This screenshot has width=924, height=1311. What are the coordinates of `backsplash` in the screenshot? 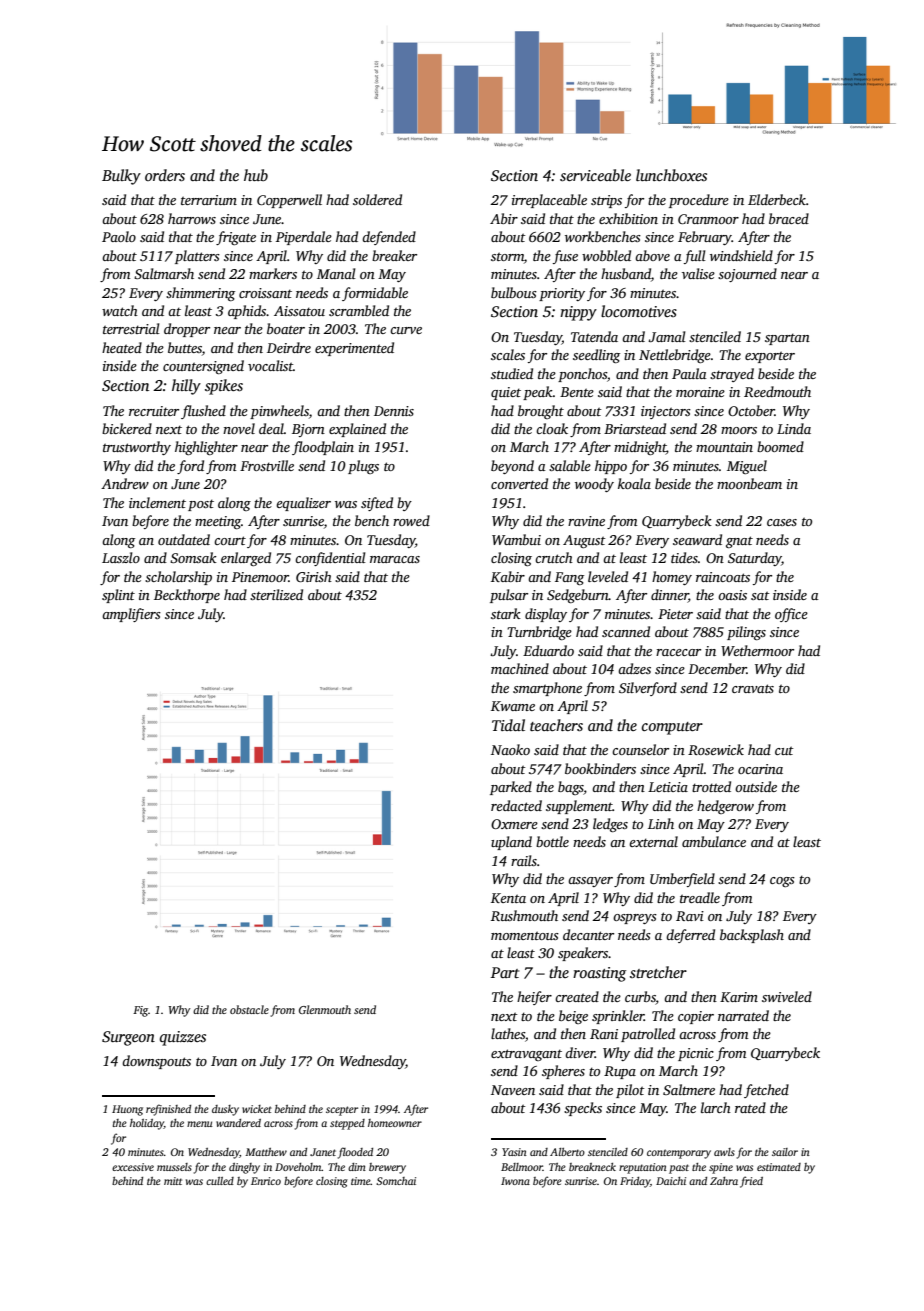 It's located at (752, 936).
